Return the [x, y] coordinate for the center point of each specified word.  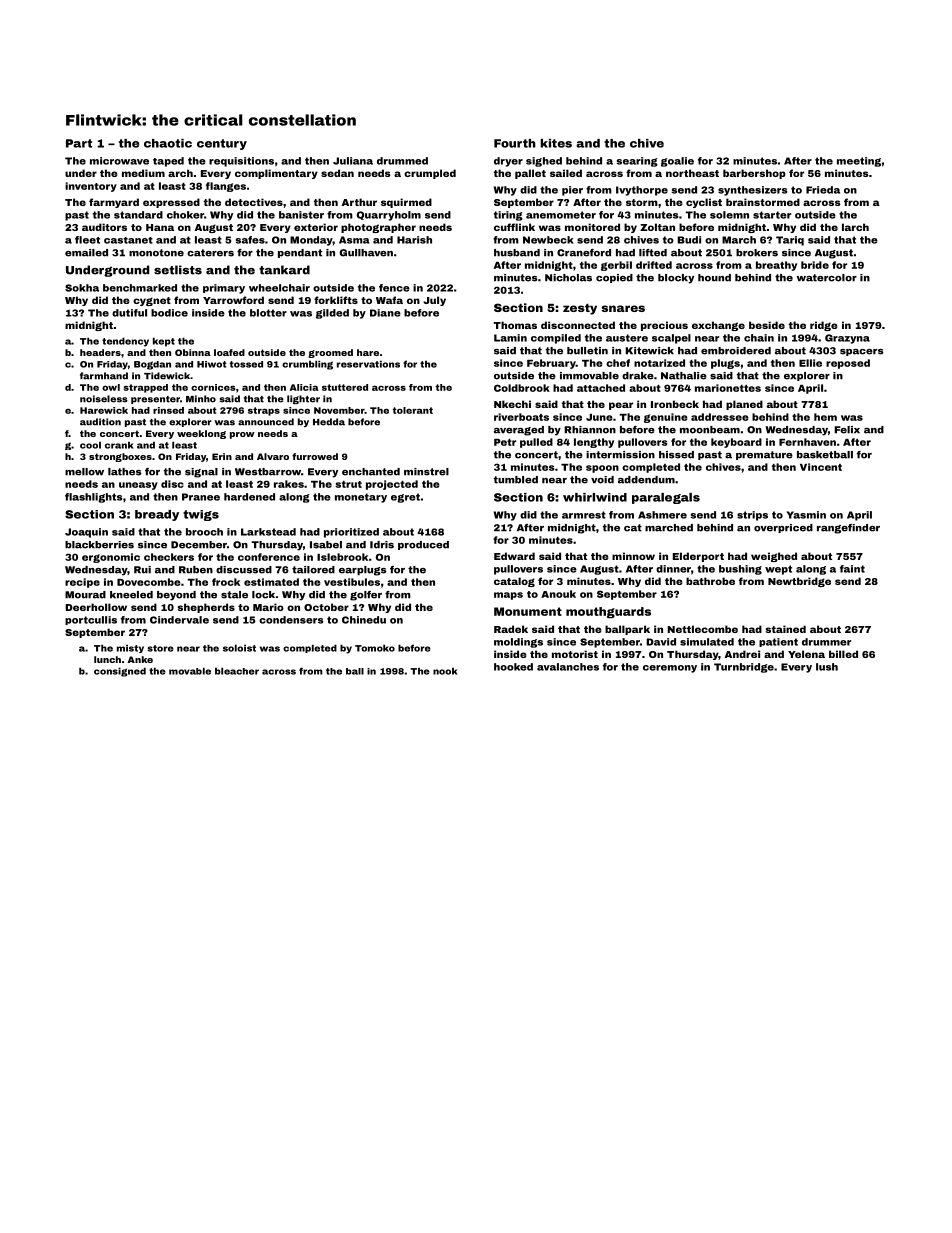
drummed [402, 161]
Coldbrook [522, 388]
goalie [677, 162]
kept [164, 342]
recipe [82, 583]
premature [764, 455]
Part [79, 143]
